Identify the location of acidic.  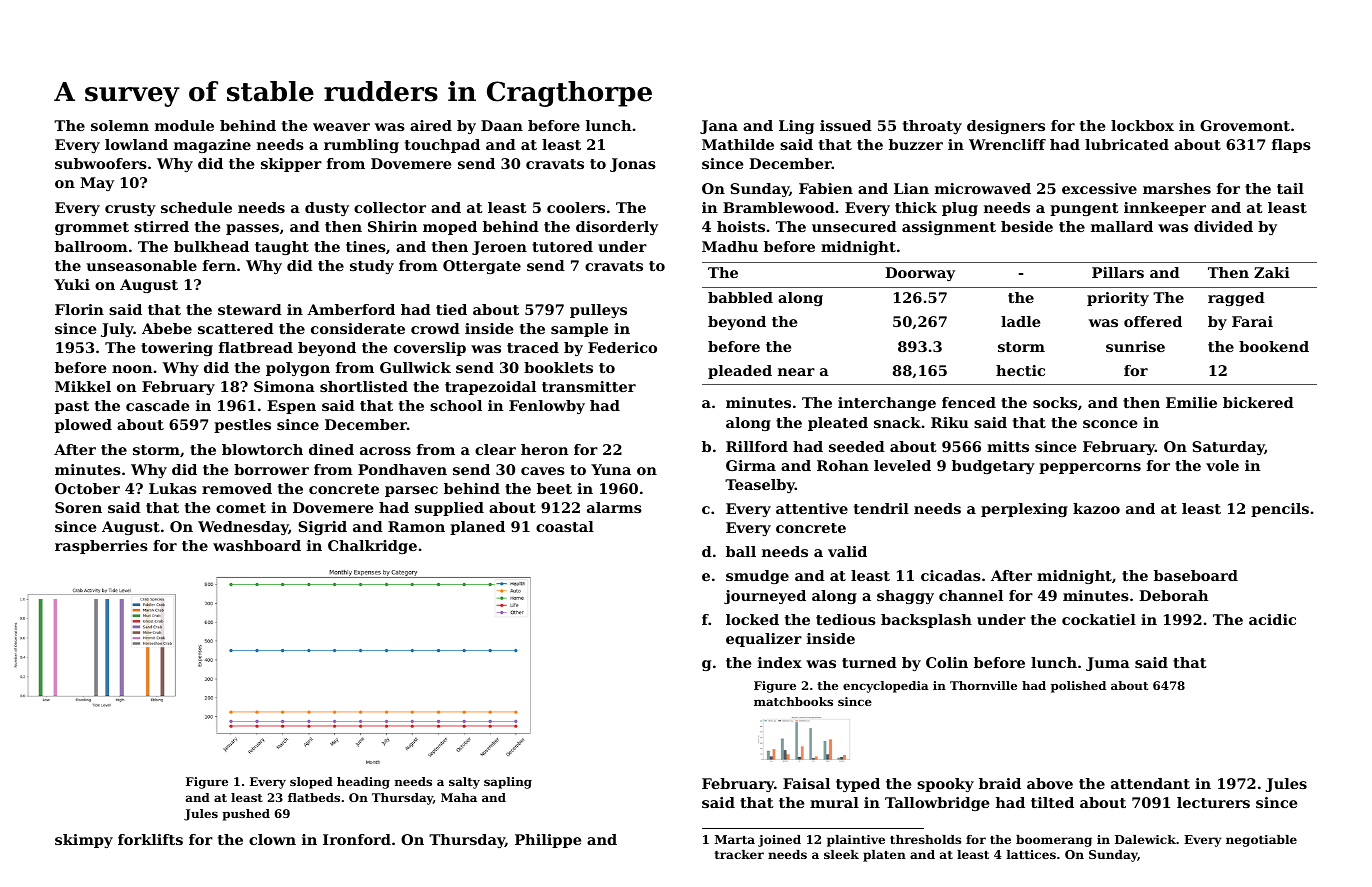
(1272, 619).
